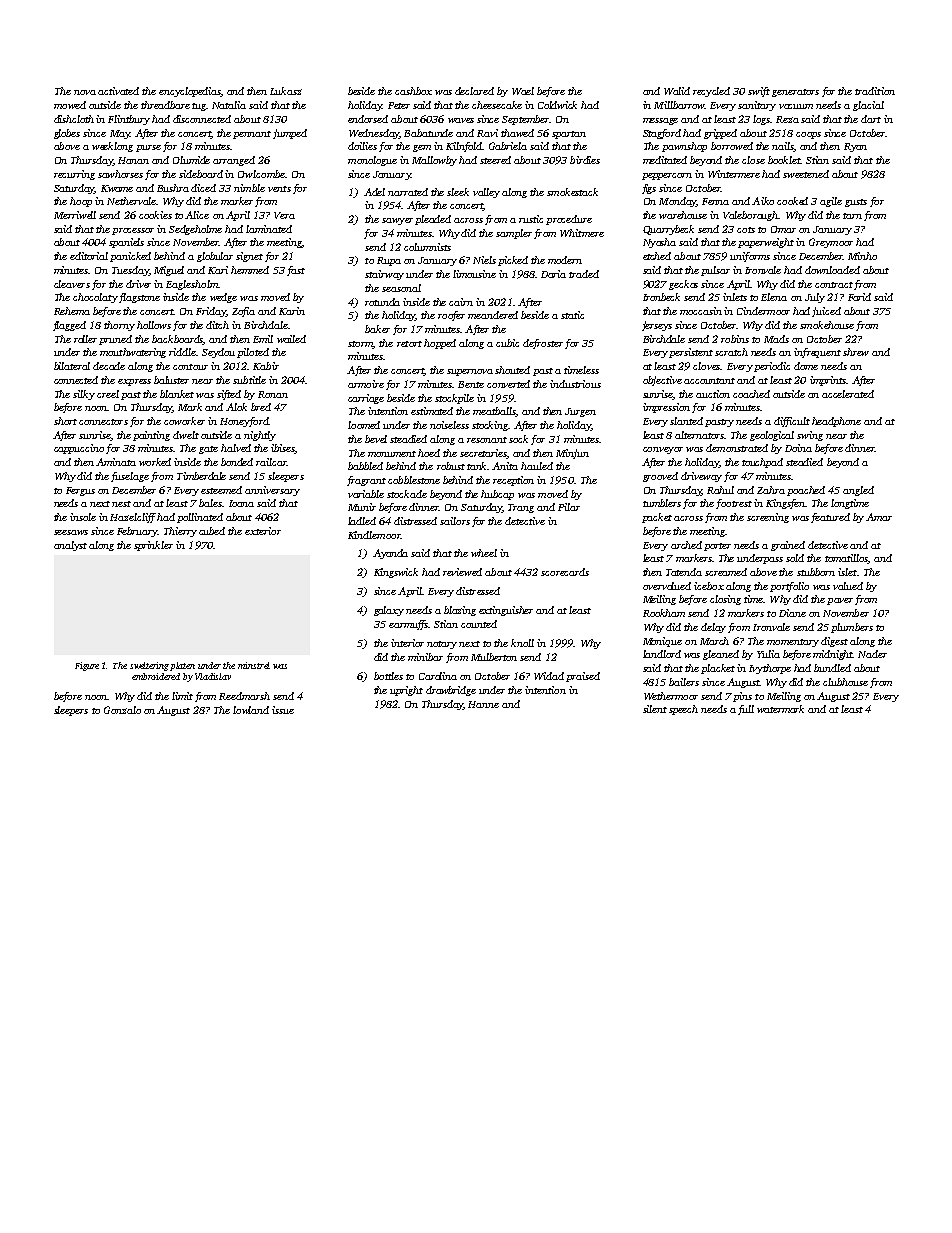 This screenshot has height=1233, width=952. I want to click on Cindermoor, so click(763, 311).
